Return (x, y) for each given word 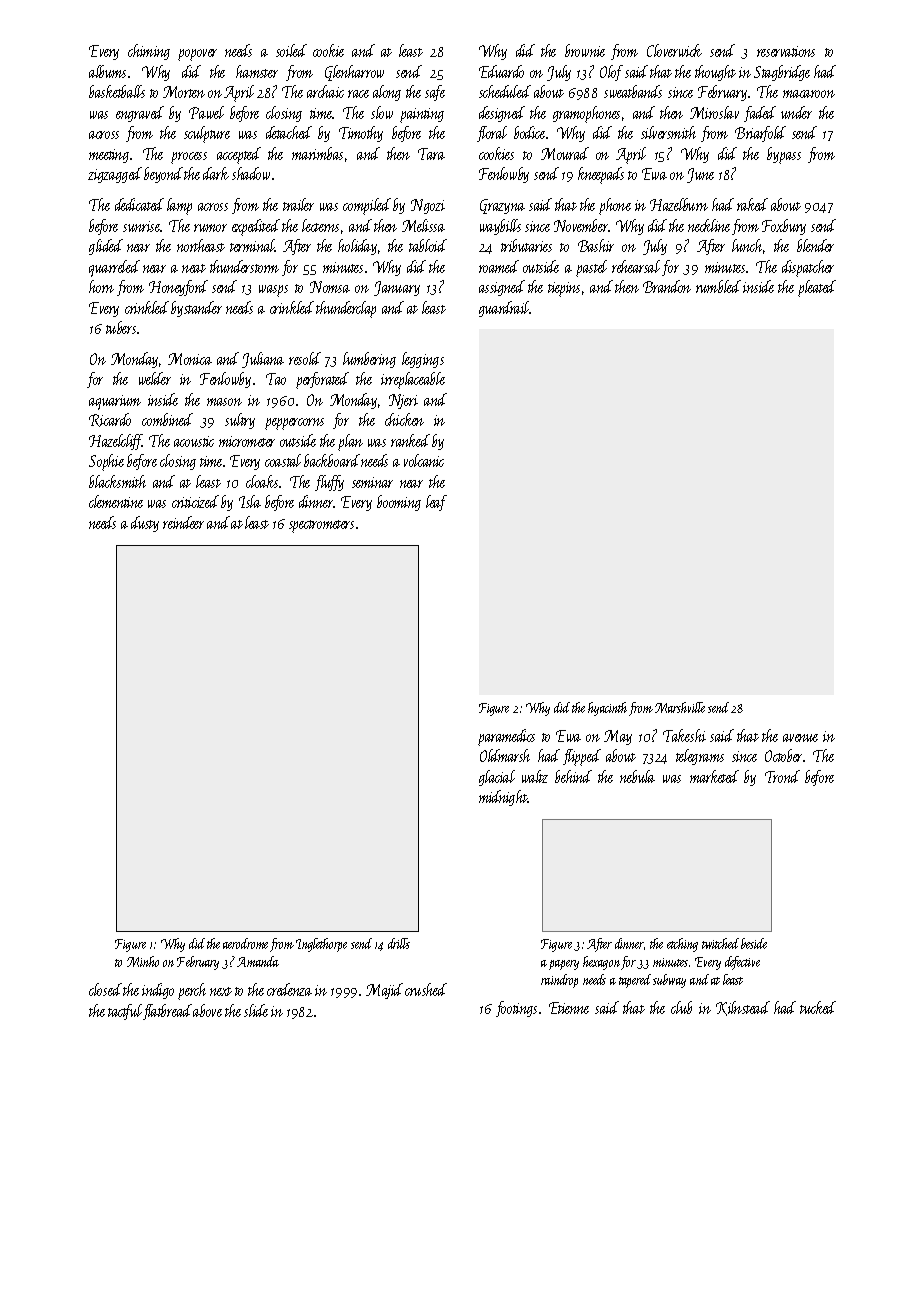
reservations (786, 51)
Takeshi (684, 735)
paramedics (506, 737)
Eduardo (501, 71)
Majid (384, 991)
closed (105, 989)
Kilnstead (743, 1008)
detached (289, 132)
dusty (145, 524)
